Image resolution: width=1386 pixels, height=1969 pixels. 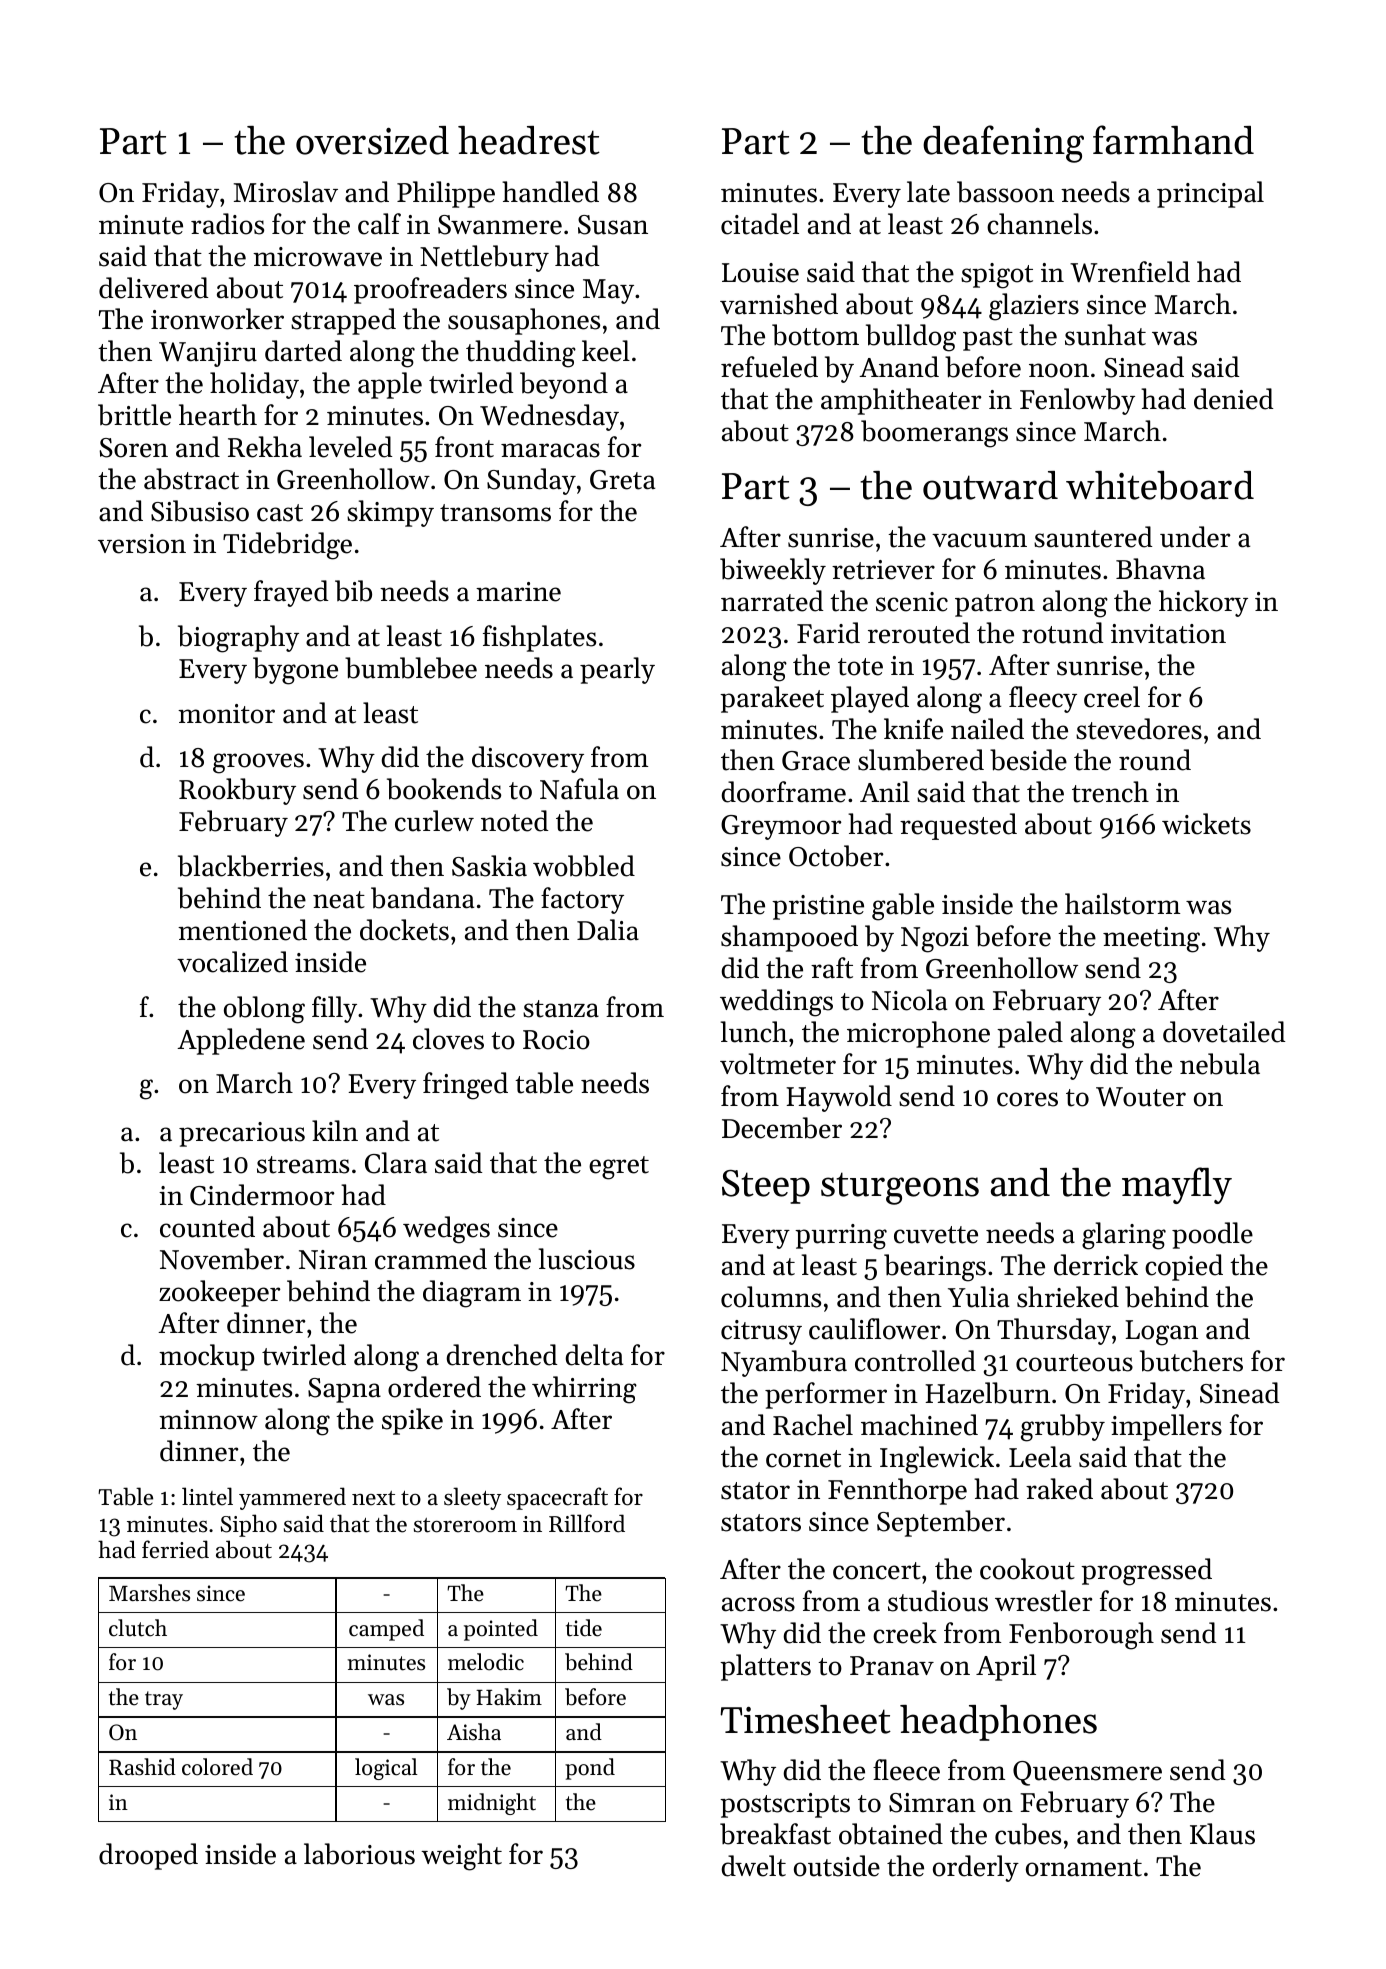 I want to click on copied, so click(x=1184, y=1267).
